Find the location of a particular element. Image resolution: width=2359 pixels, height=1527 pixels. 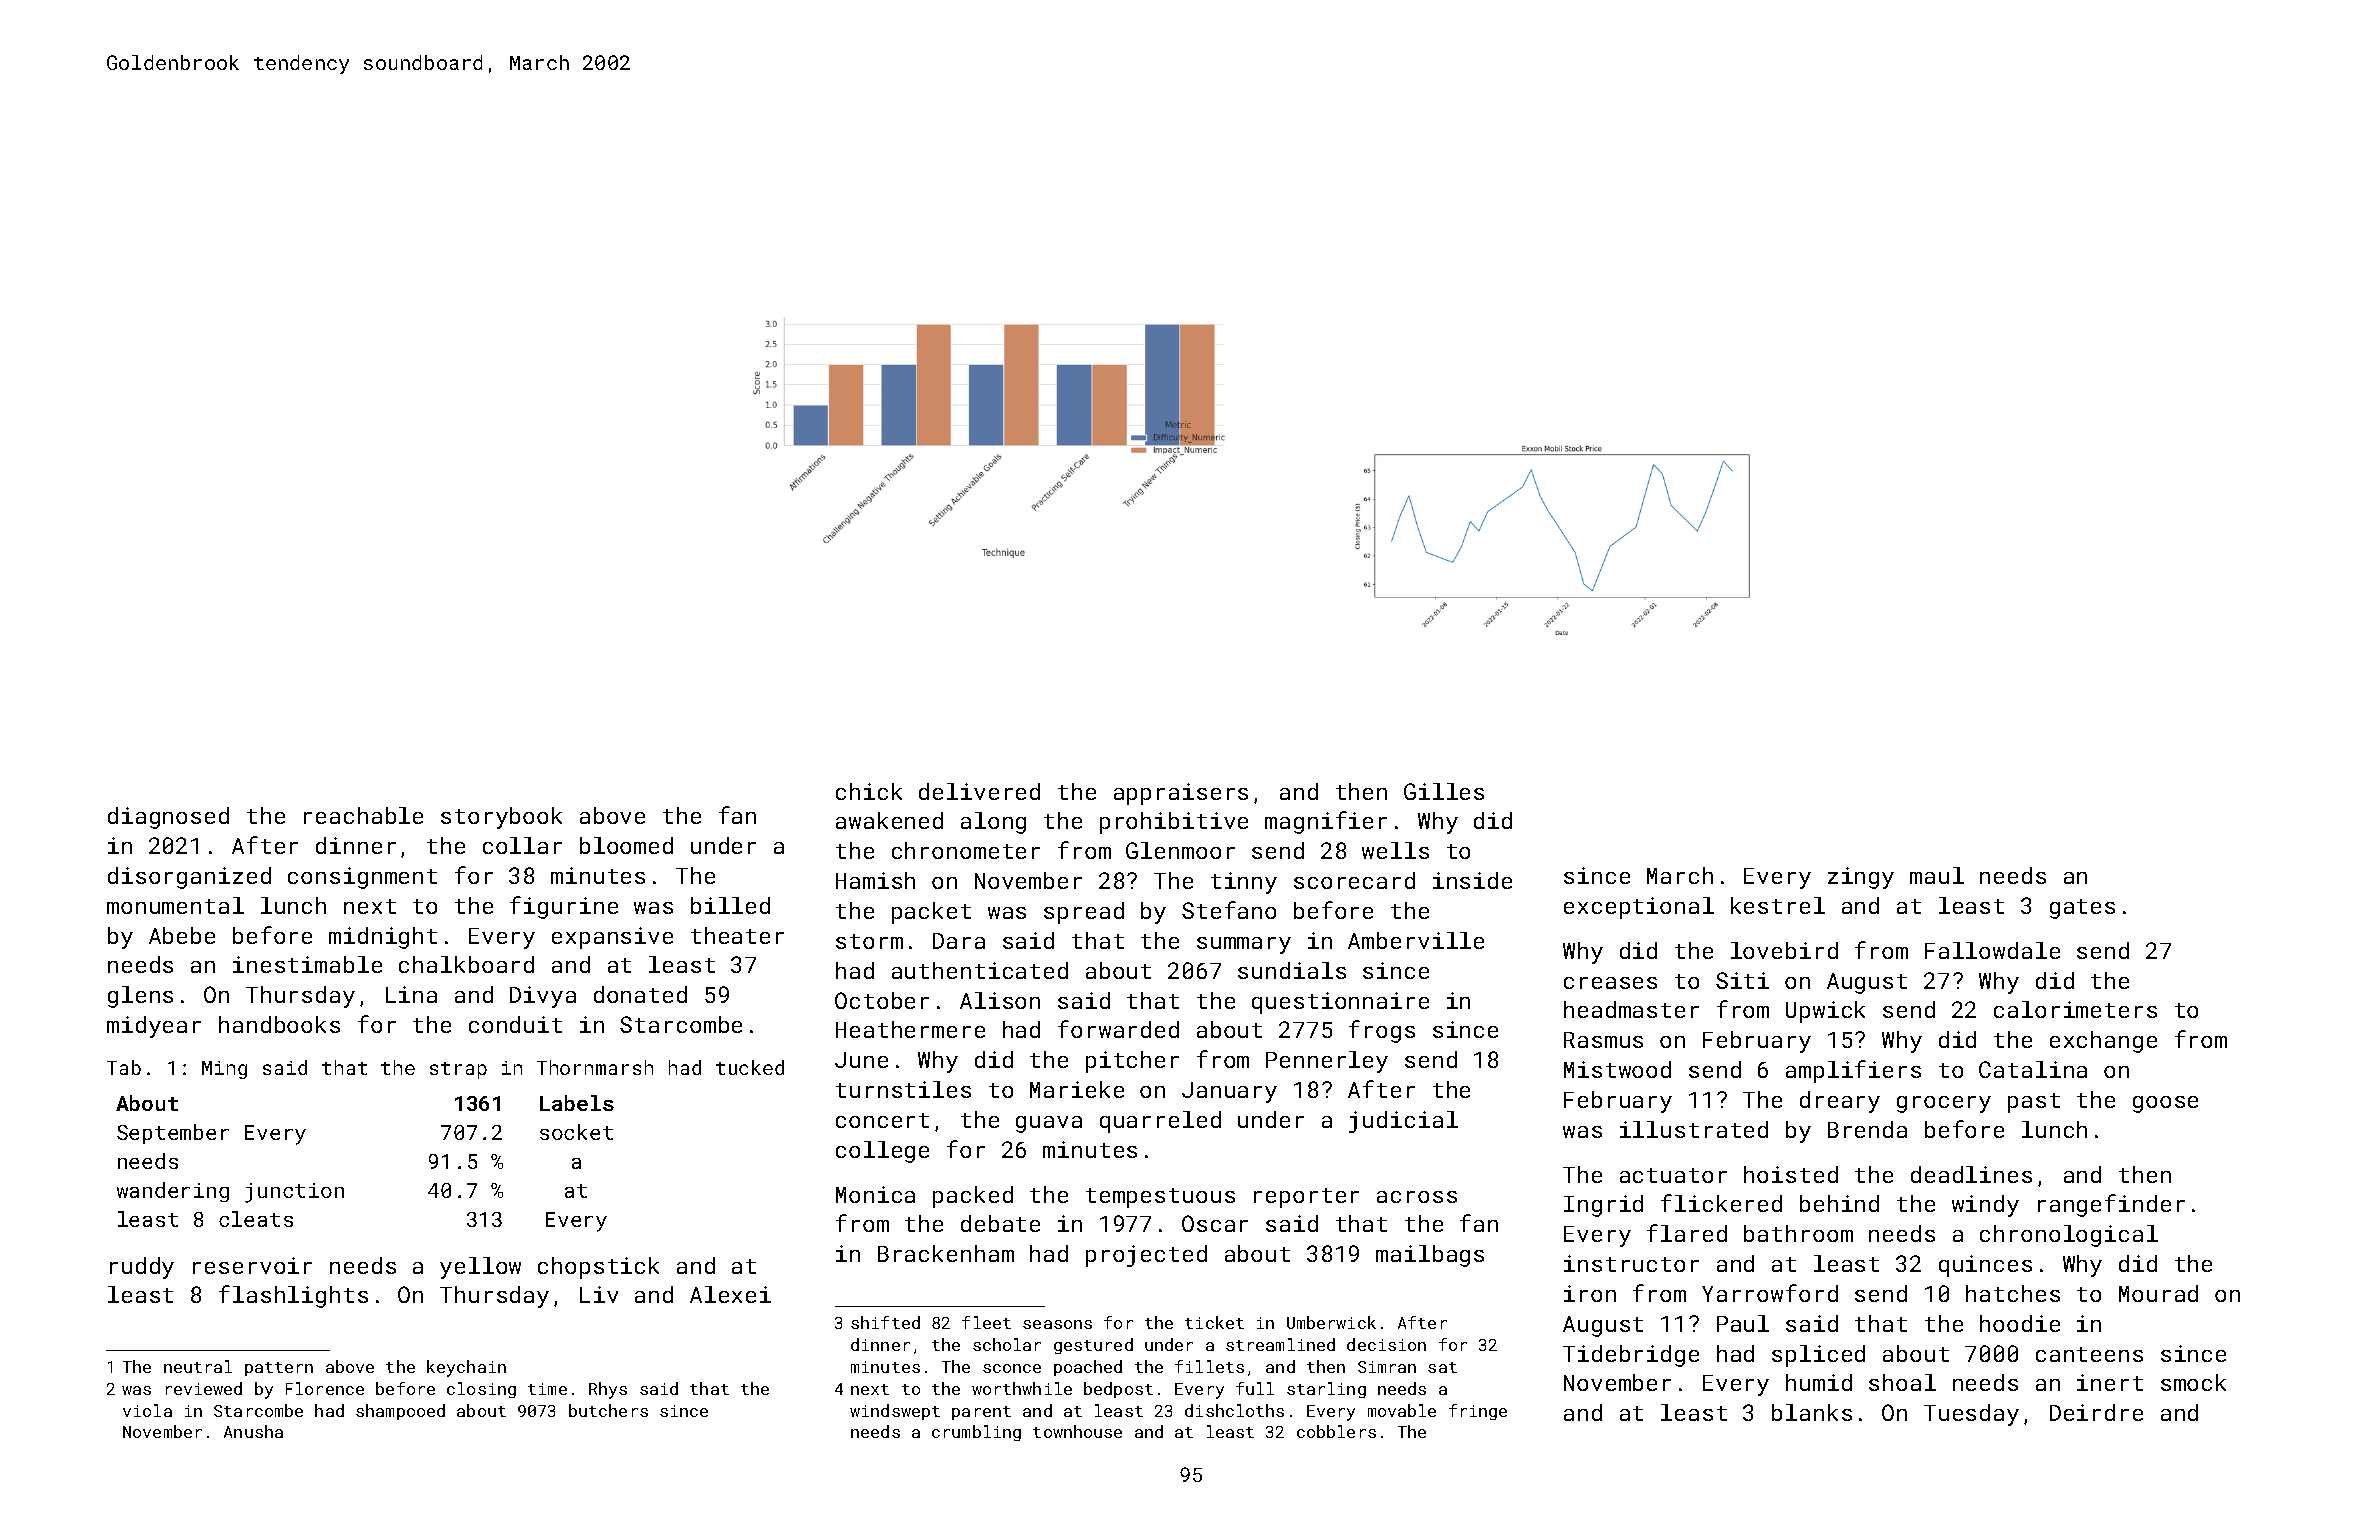

collar is located at coordinates (522, 845).
